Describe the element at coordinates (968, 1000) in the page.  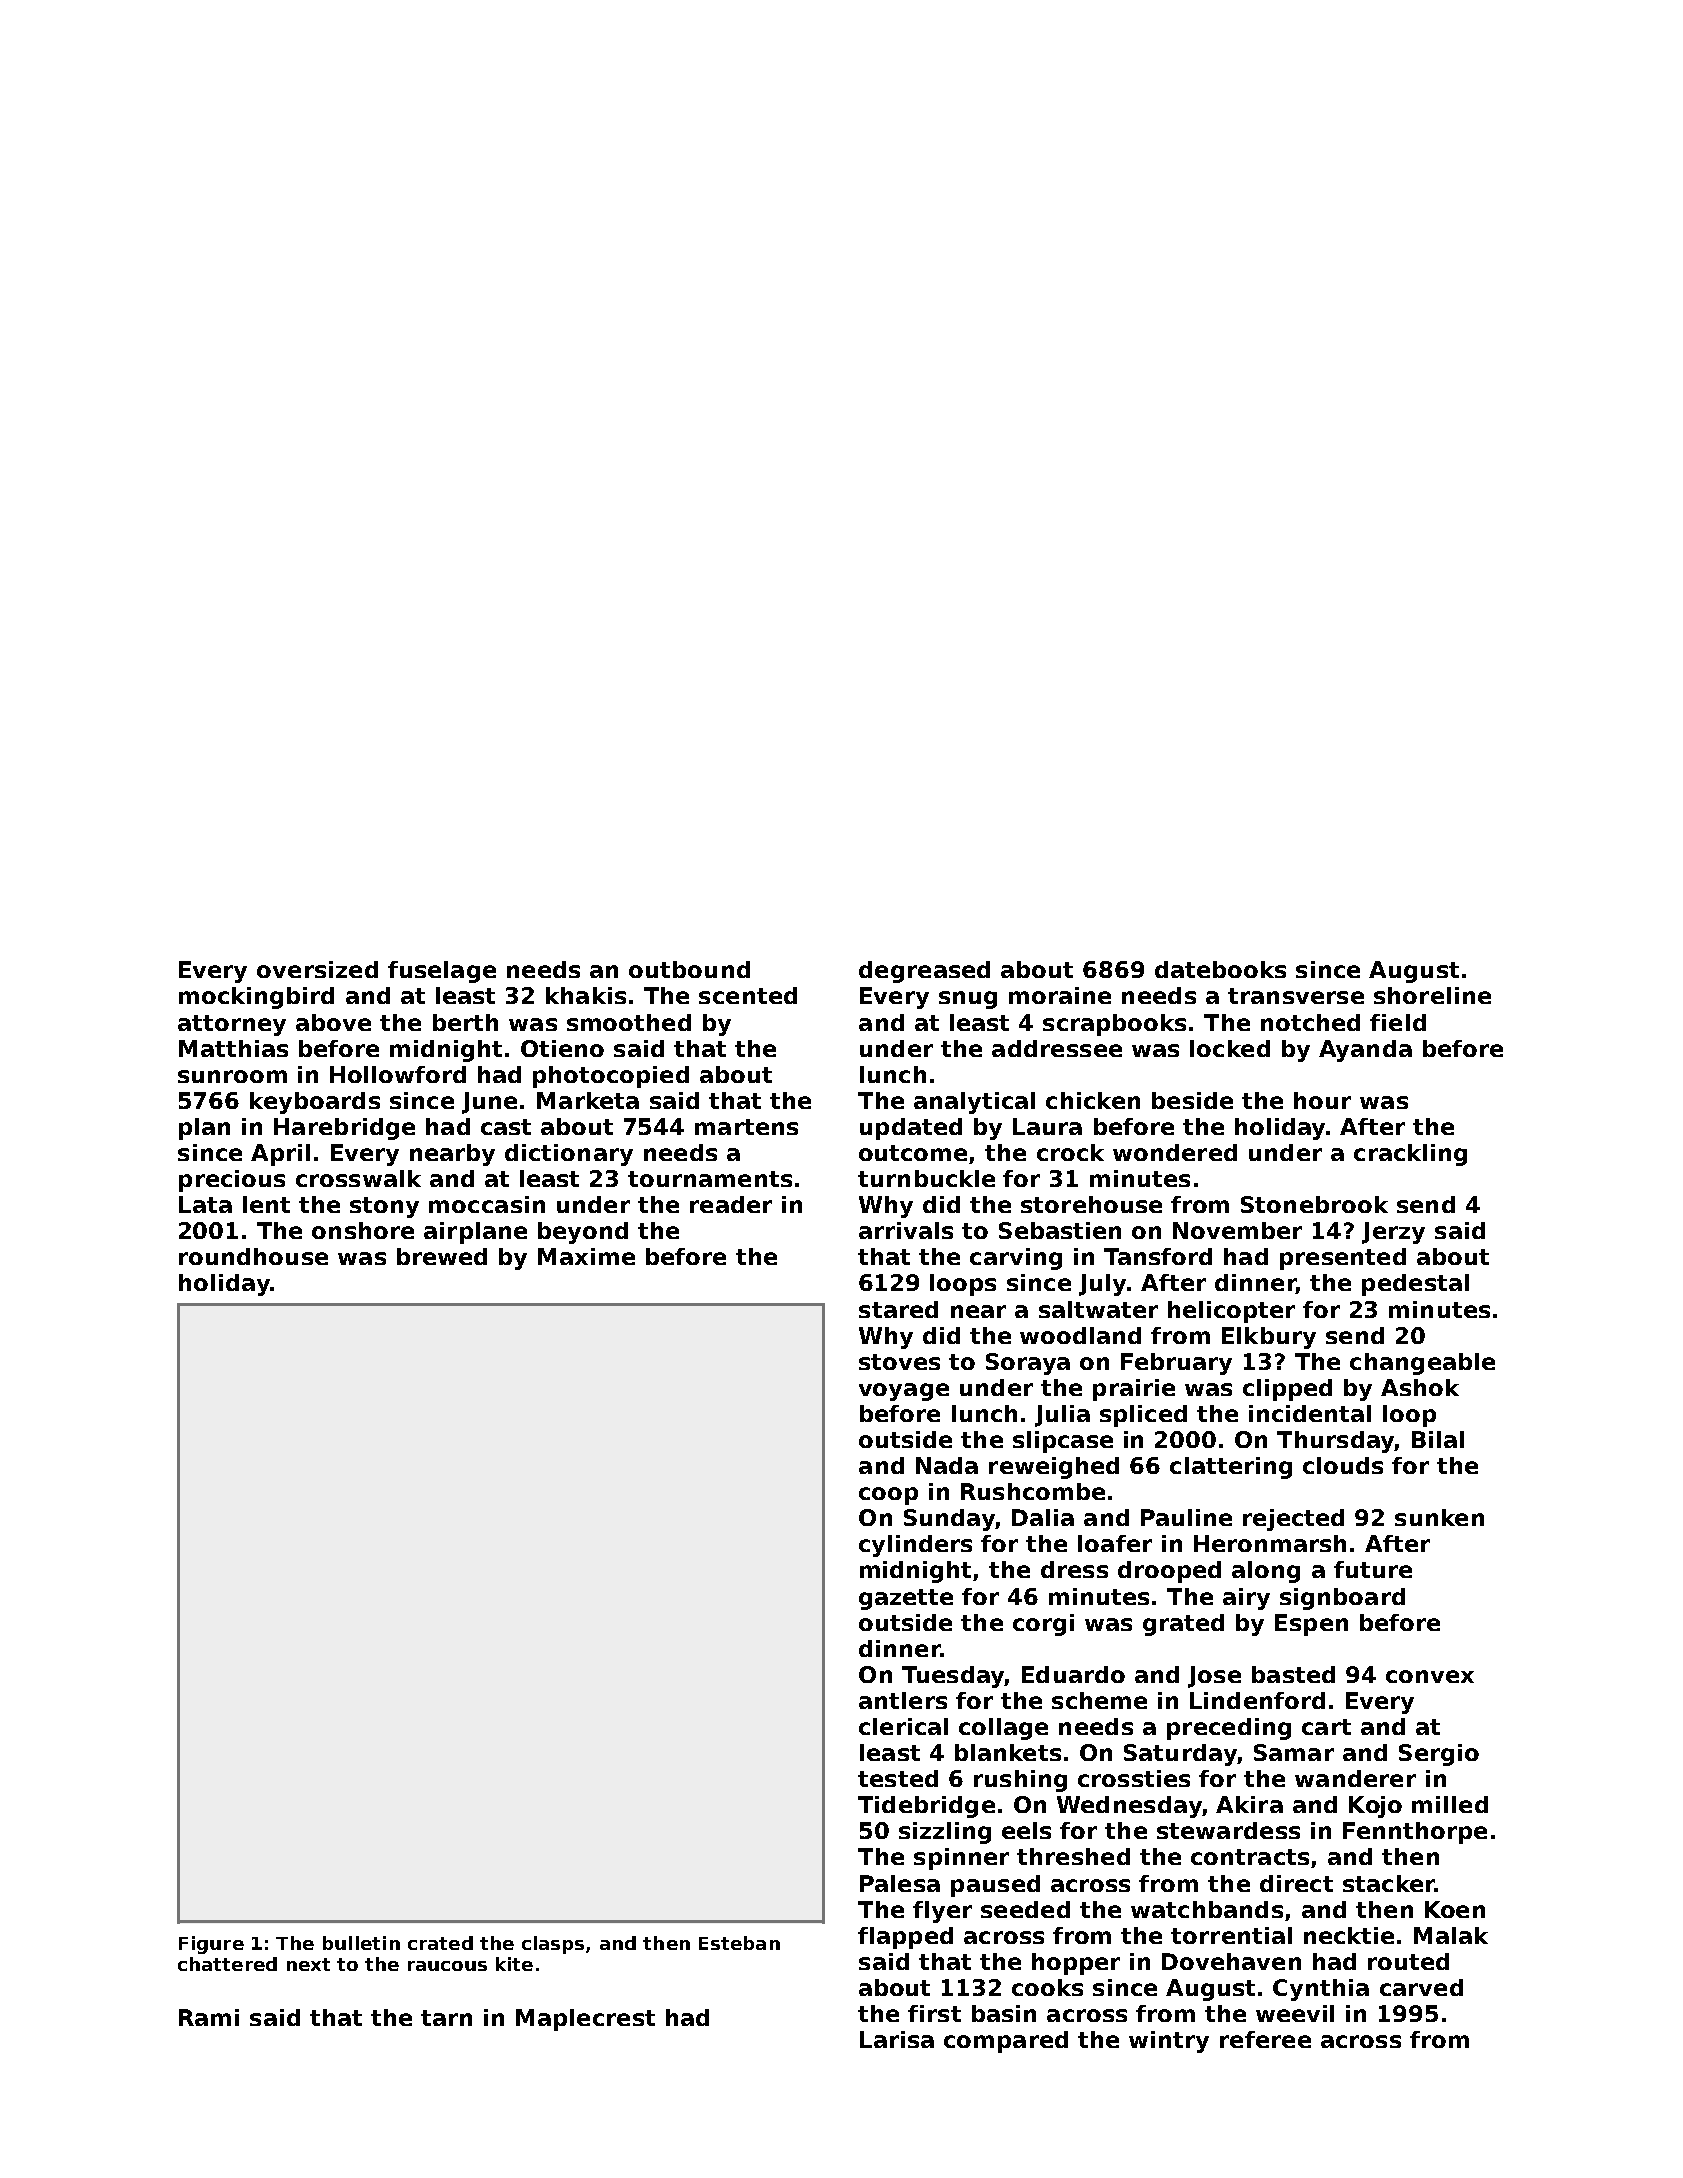
I see `snug` at that location.
